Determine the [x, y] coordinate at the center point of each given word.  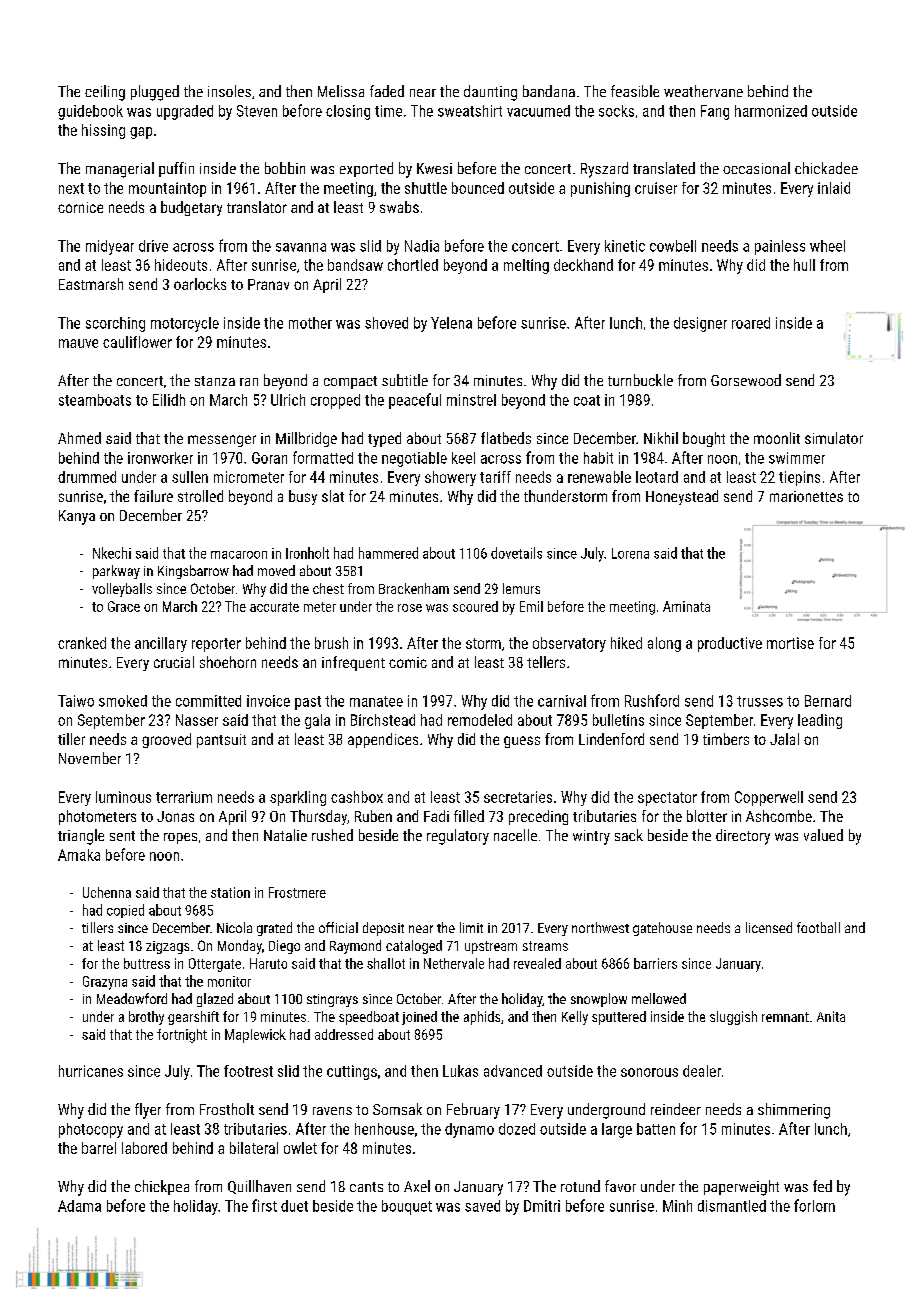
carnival [562, 701]
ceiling [105, 93]
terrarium [184, 797]
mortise [790, 643]
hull [804, 265]
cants [366, 1187]
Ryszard [604, 170]
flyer [148, 1111]
